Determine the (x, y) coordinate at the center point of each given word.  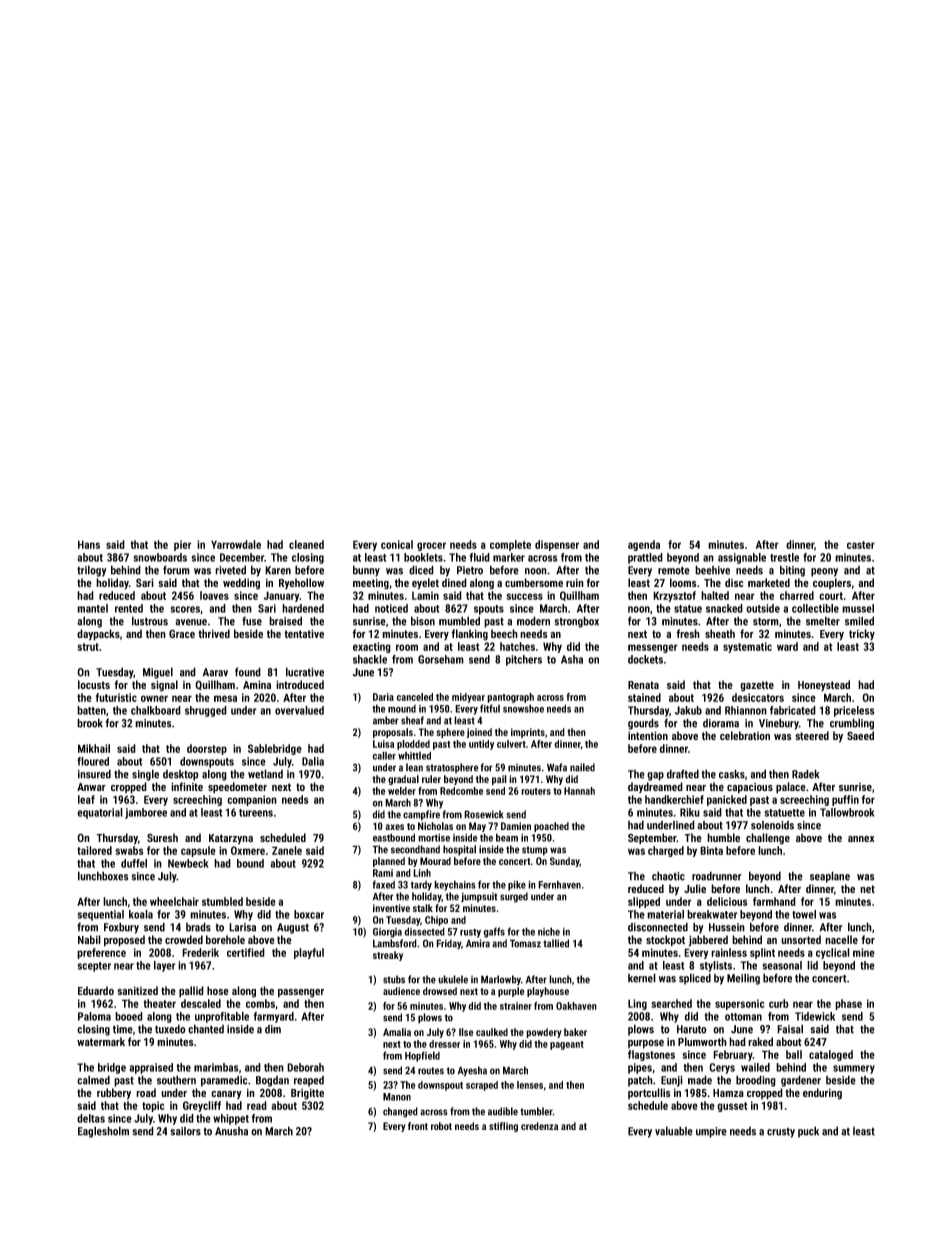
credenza (540, 1126)
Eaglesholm (103, 1132)
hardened (303, 608)
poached (551, 827)
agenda (644, 545)
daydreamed (655, 787)
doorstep (207, 749)
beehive (712, 570)
